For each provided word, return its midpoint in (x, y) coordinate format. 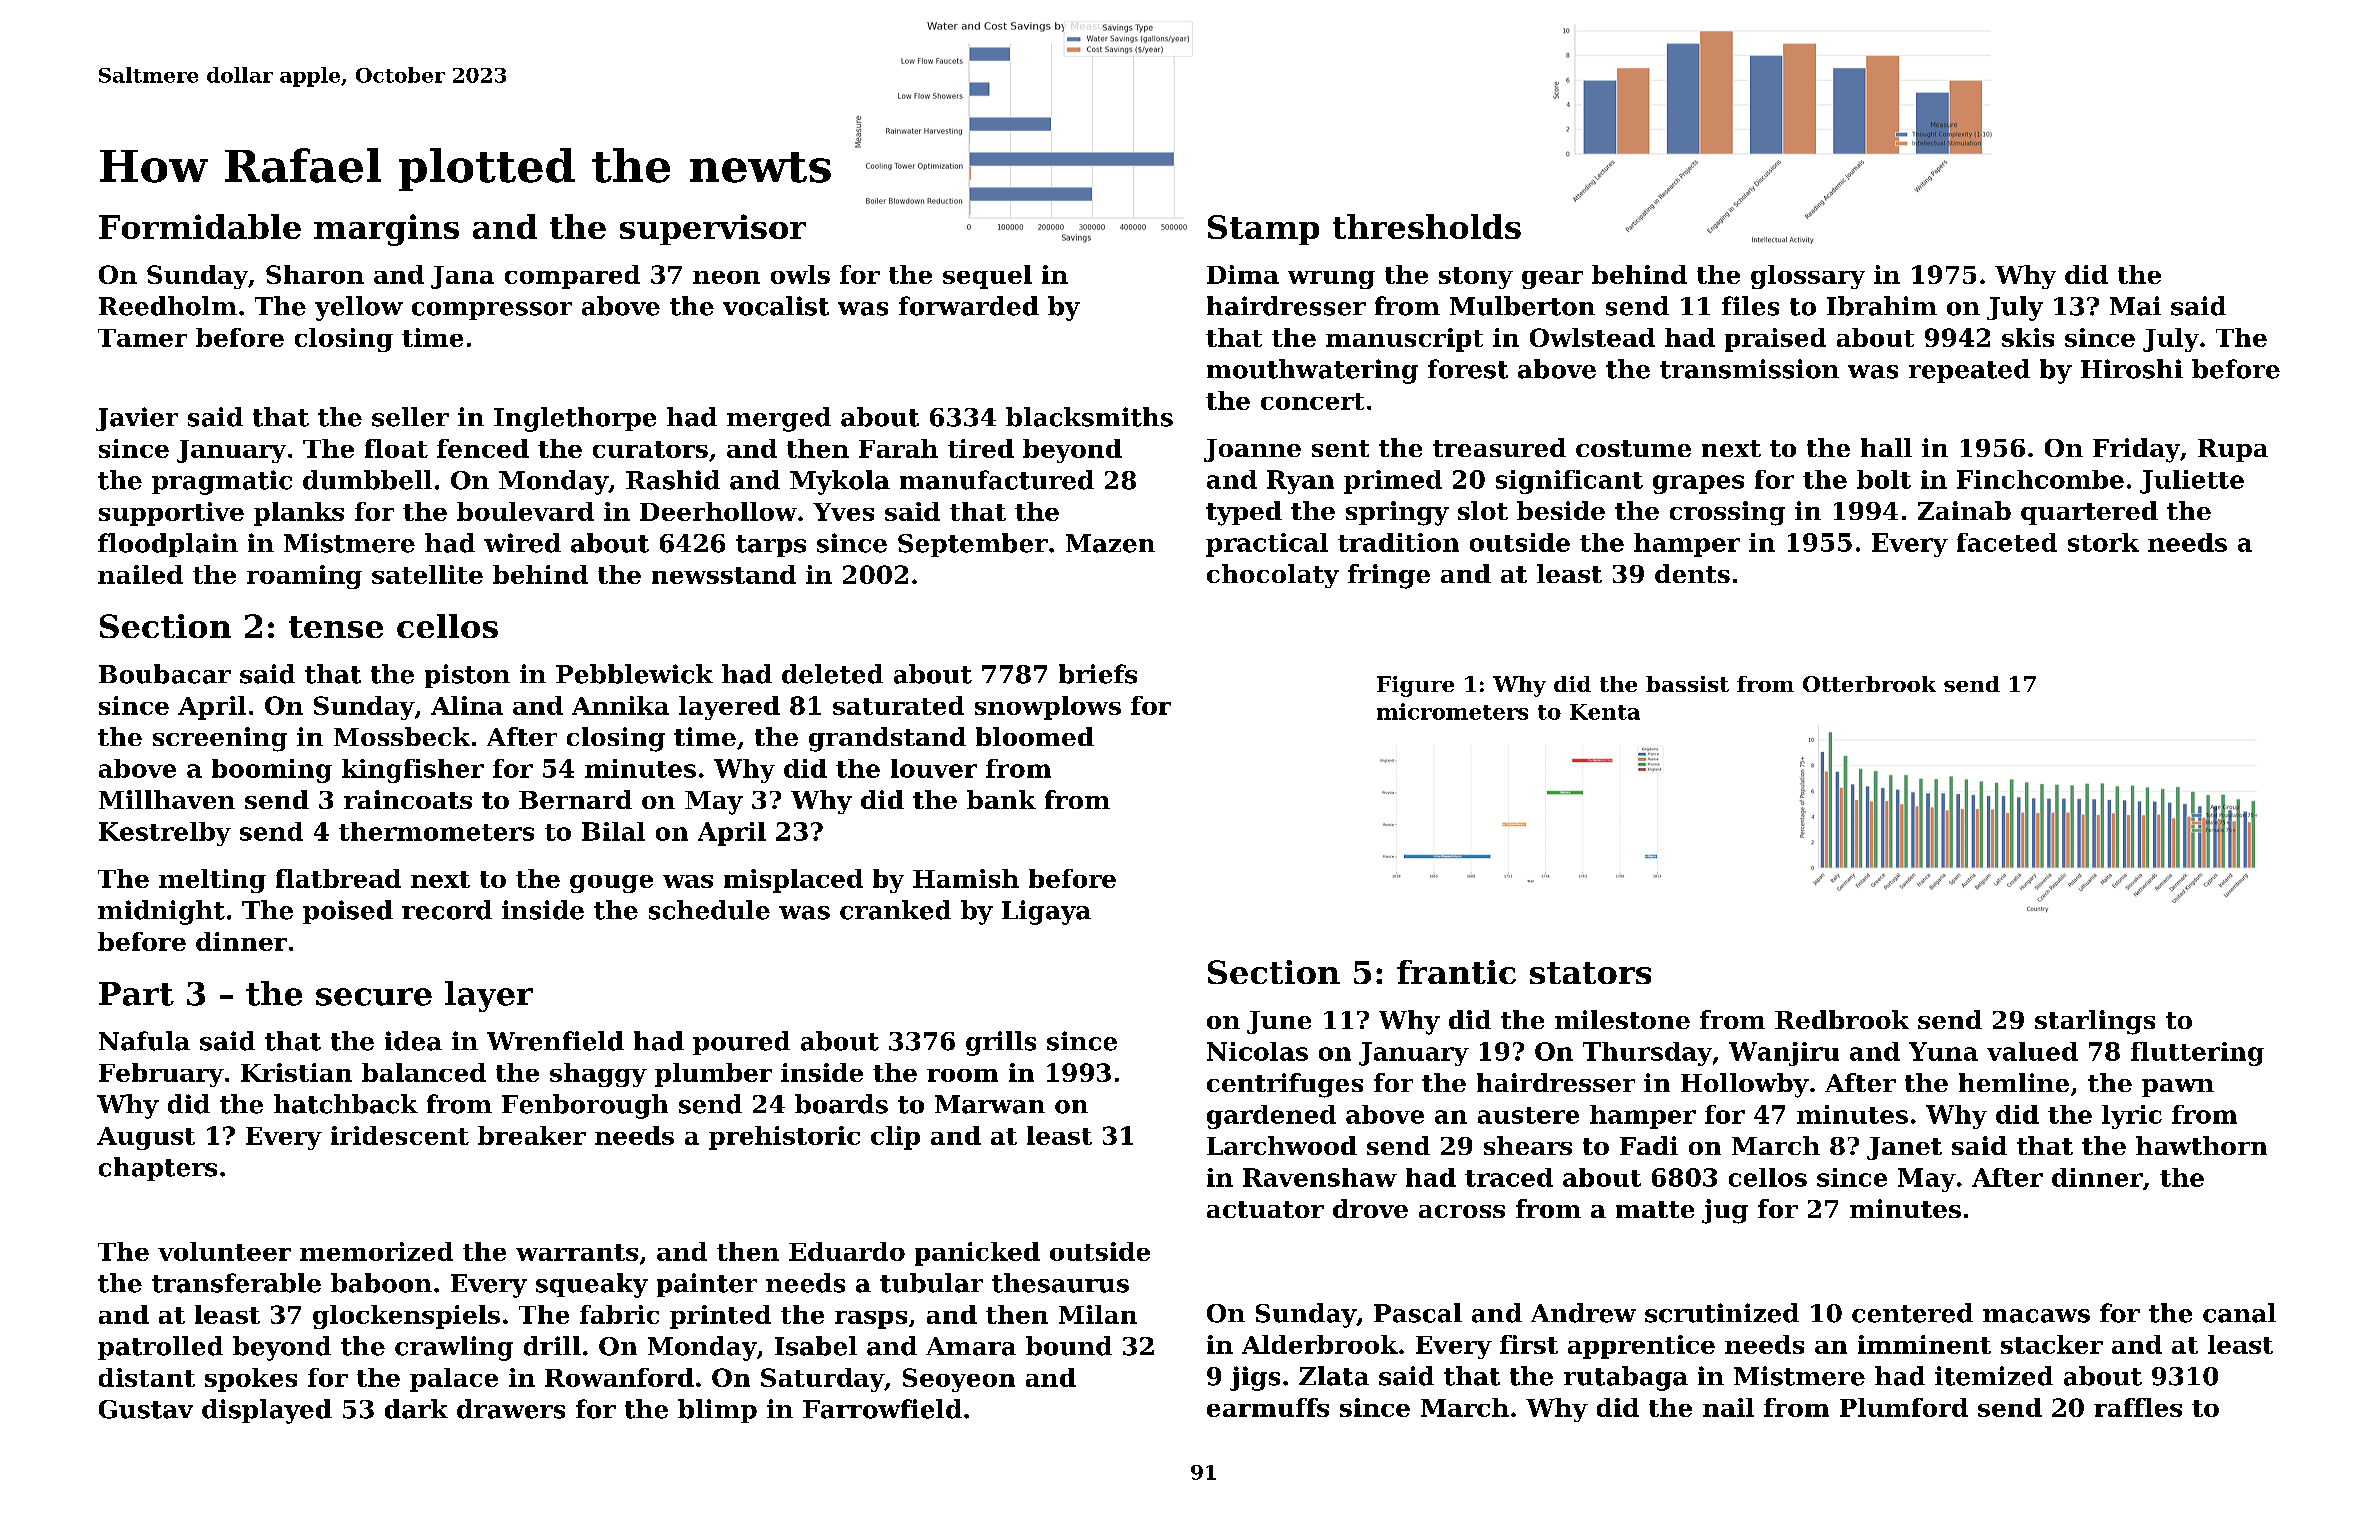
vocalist (776, 306)
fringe (1389, 576)
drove (1370, 1208)
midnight (161, 912)
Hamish (966, 878)
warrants (577, 1252)
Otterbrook (1869, 684)
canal (2239, 1313)
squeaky (592, 1285)
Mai (2135, 306)
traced (1509, 1177)
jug (1725, 1211)
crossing (1727, 513)
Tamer (142, 338)
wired (522, 543)
